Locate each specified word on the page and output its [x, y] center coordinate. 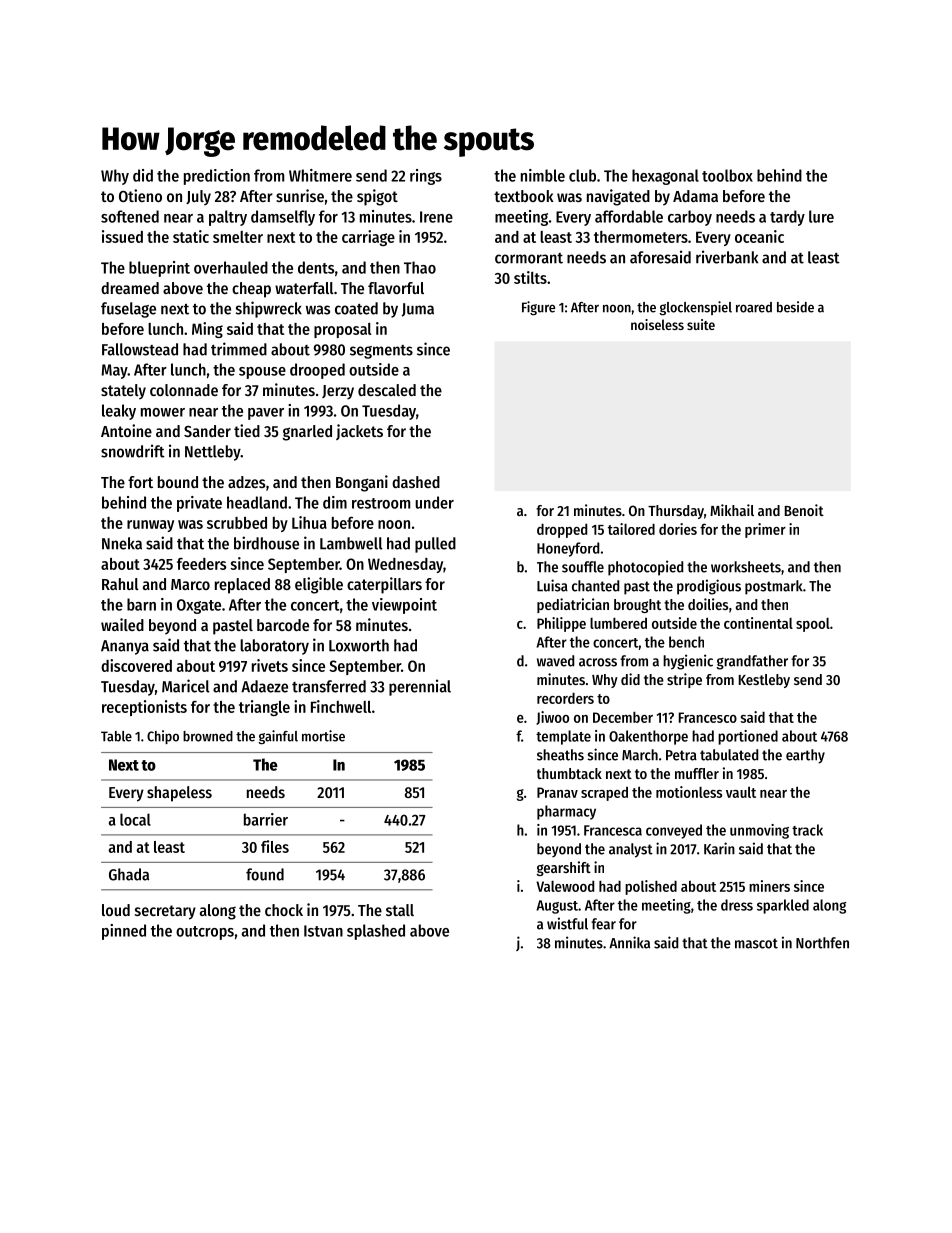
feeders [201, 564]
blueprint [159, 269]
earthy [805, 756]
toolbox [727, 175]
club [582, 175]
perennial [420, 687]
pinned [124, 932]
